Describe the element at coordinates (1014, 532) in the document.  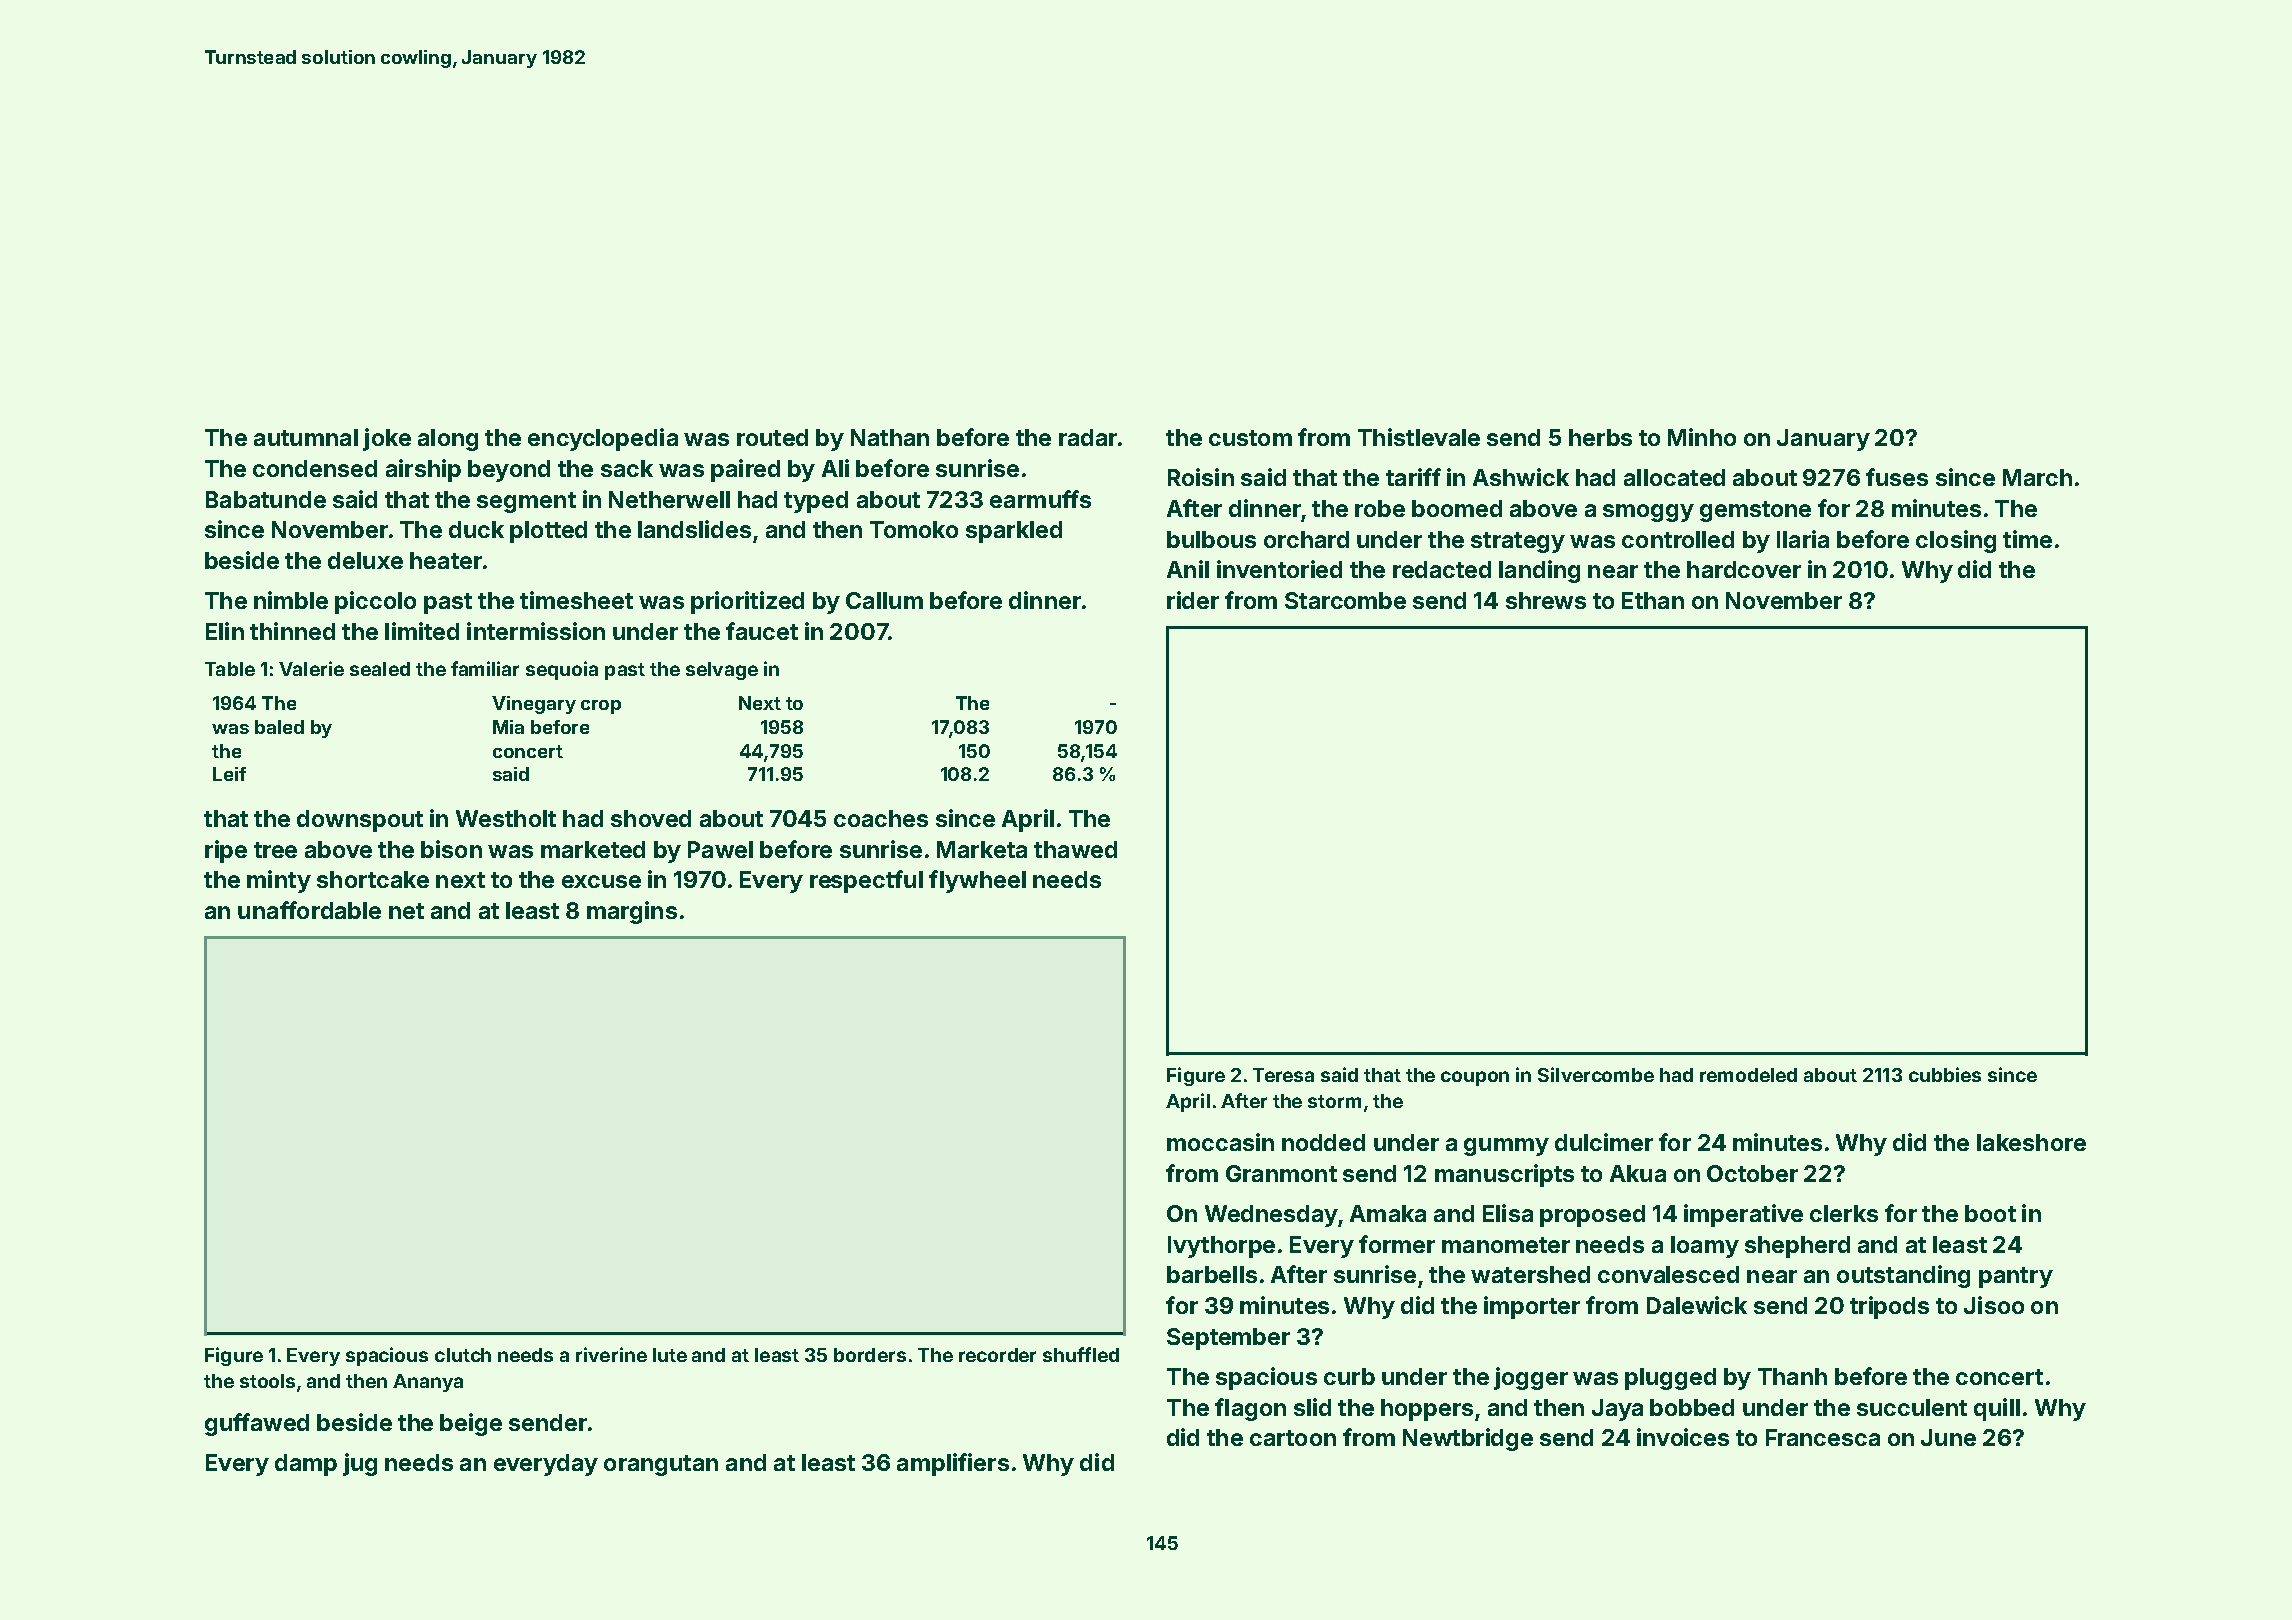
I see `sparkled` at that location.
